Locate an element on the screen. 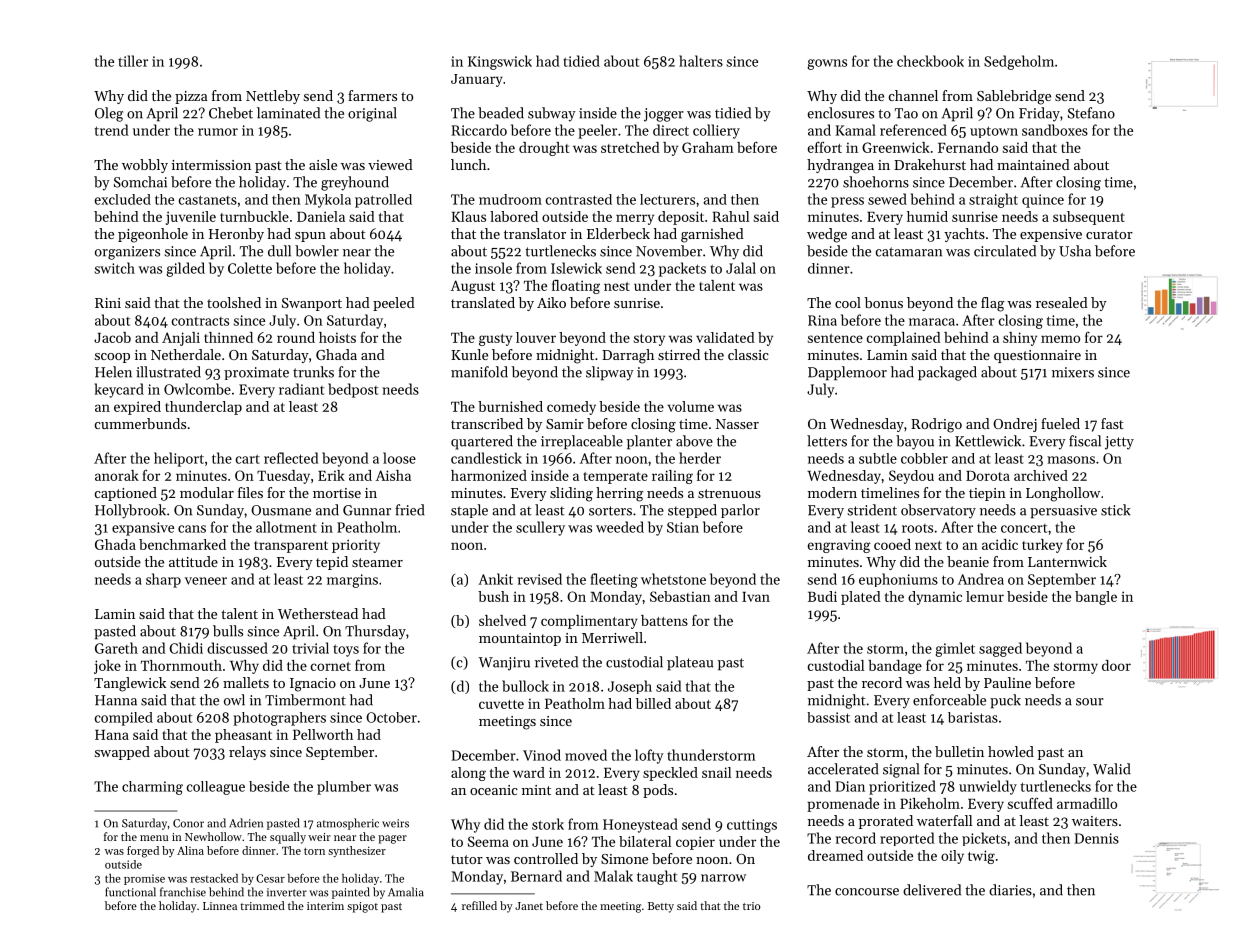  wobbly is located at coordinates (145, 166).
